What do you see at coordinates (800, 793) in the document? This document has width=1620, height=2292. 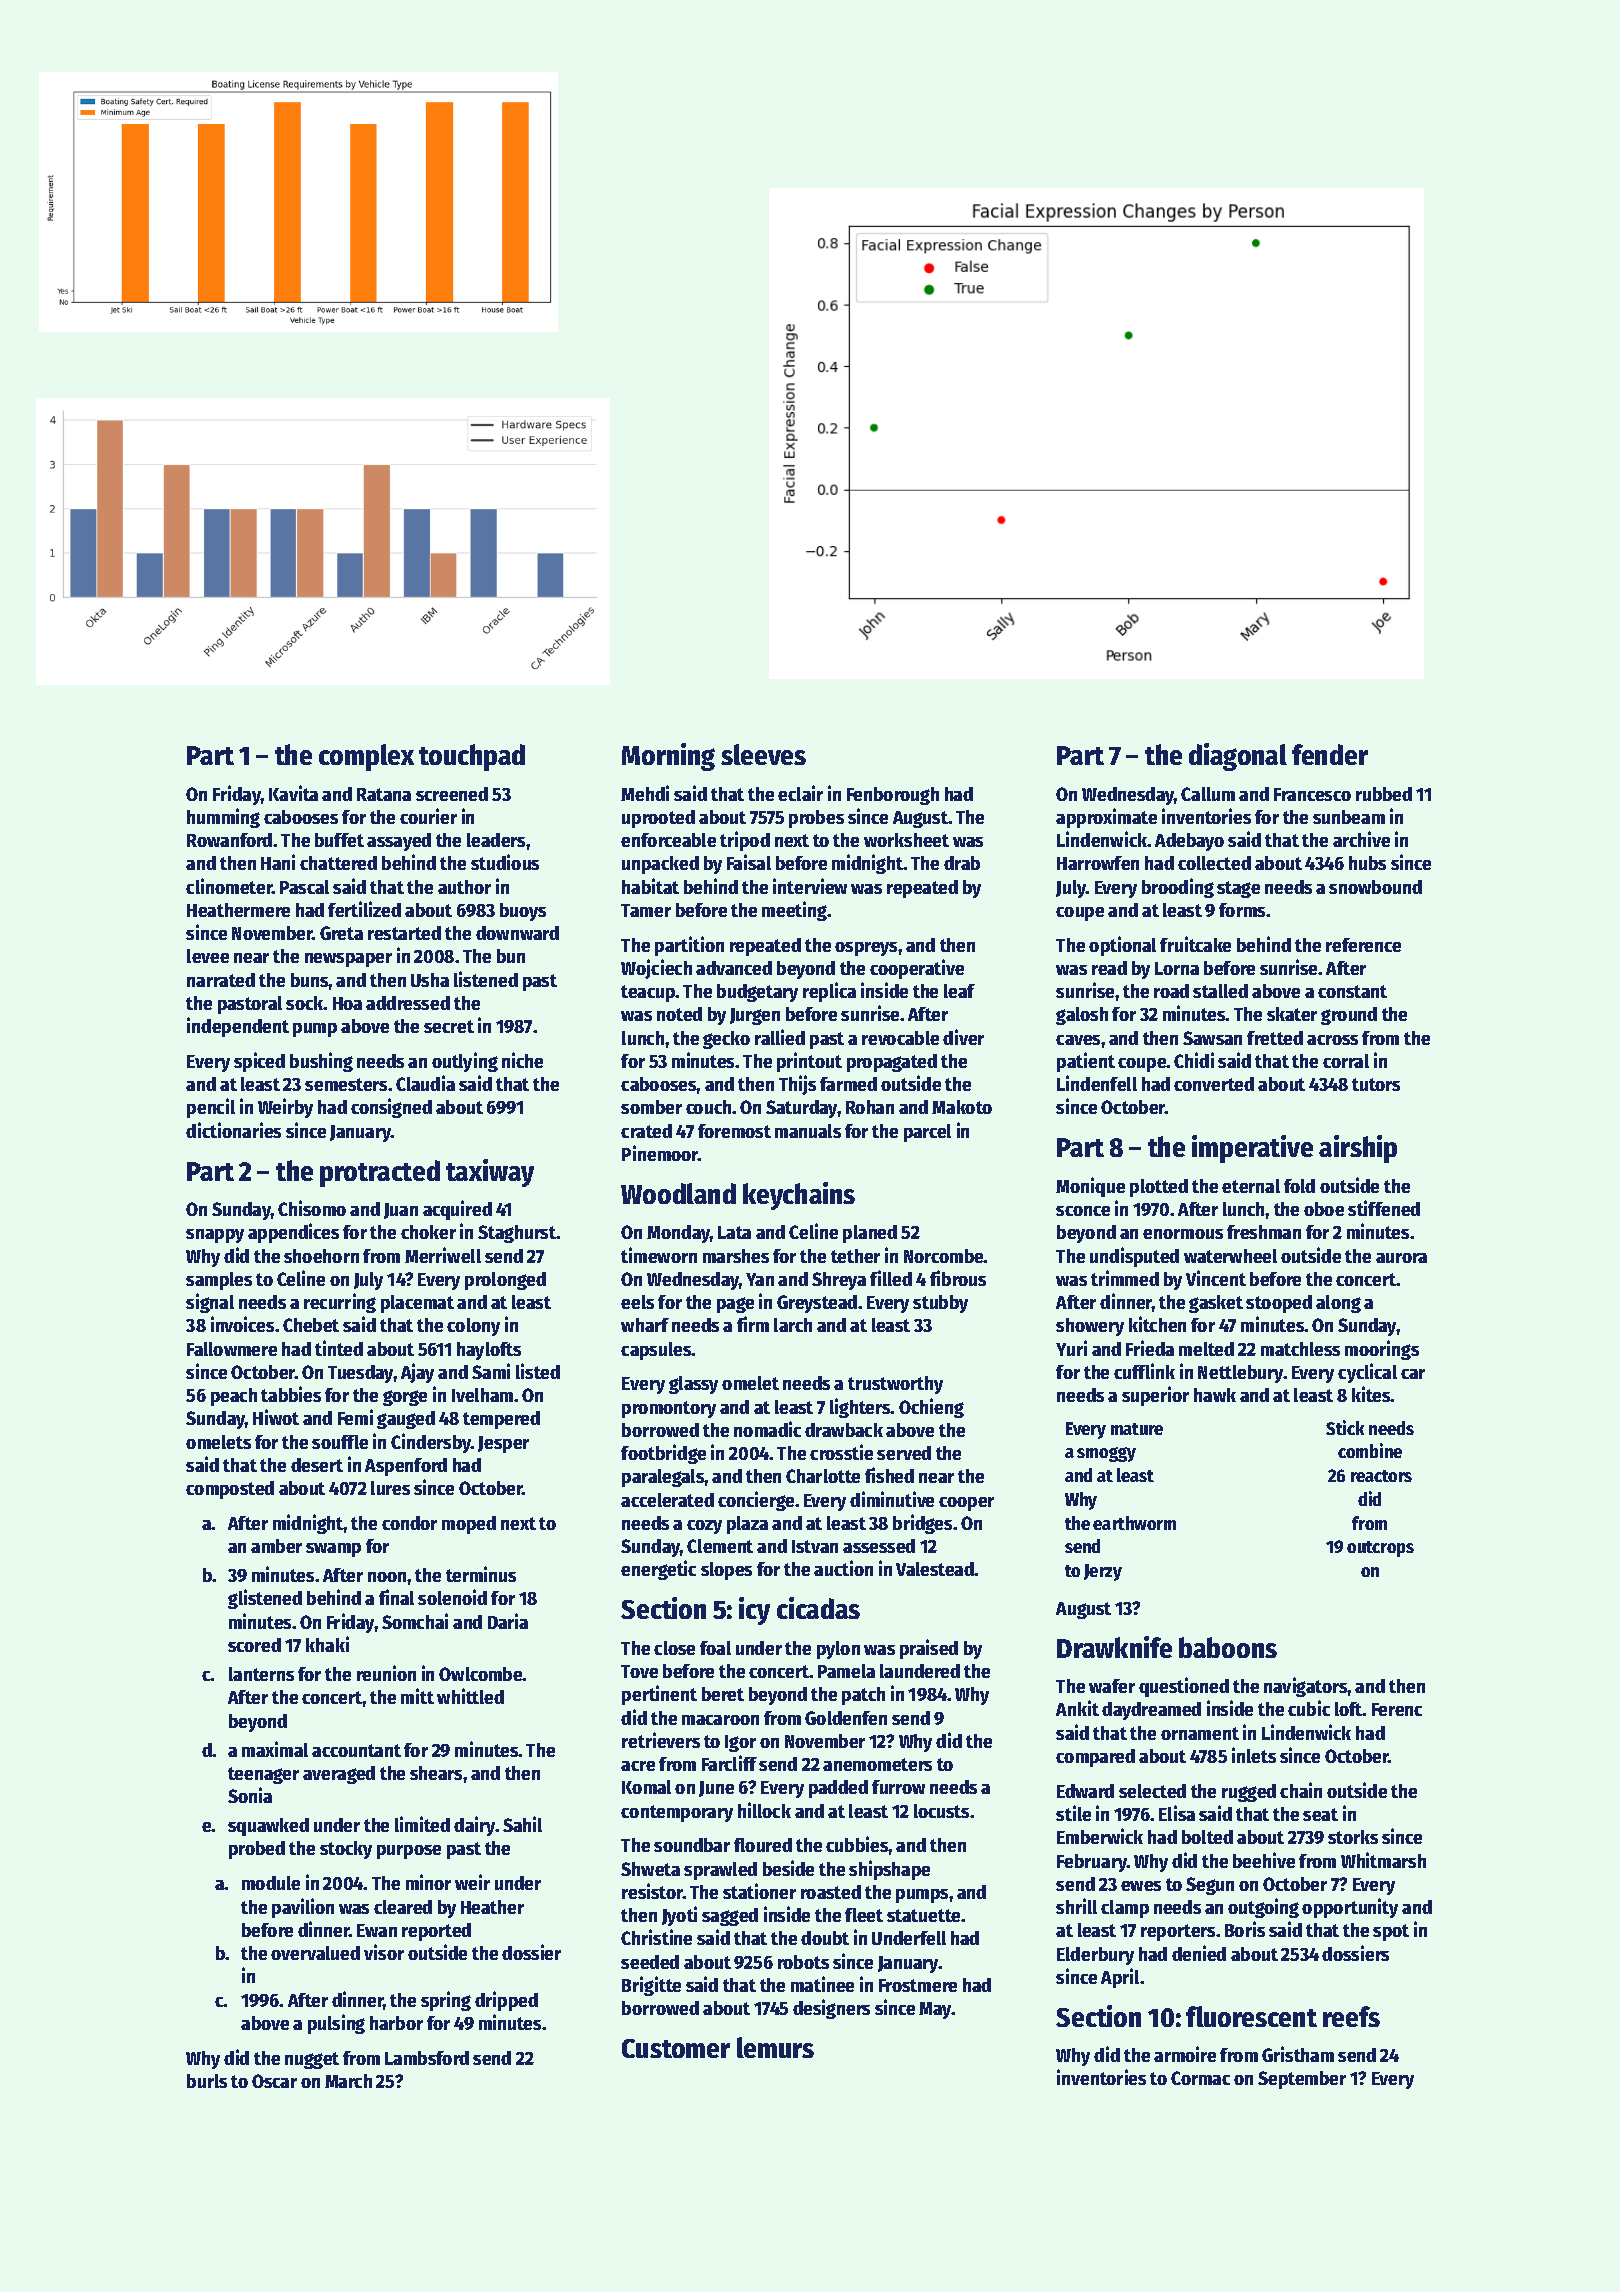 I see `eclair` at bounding box center [800, 793].
